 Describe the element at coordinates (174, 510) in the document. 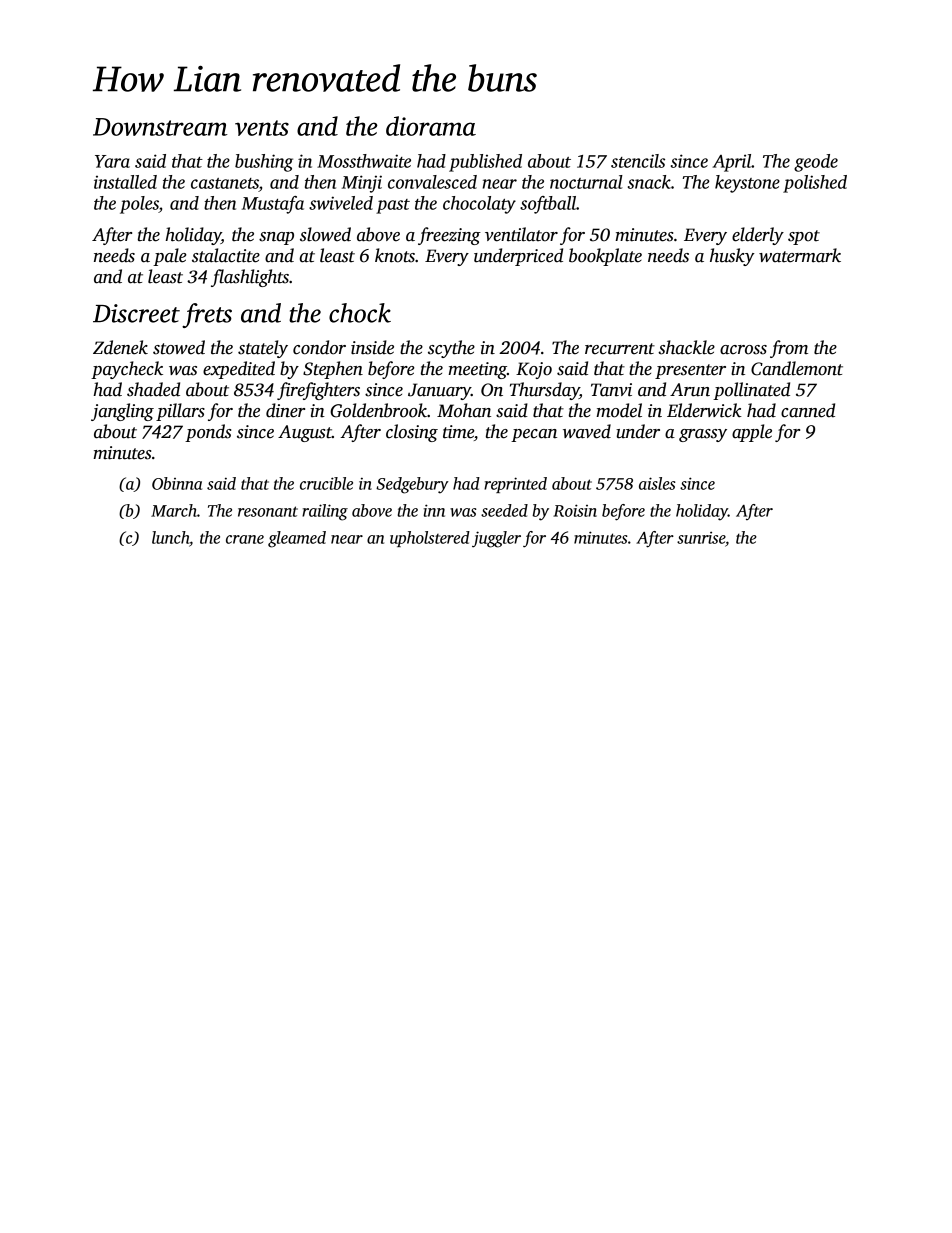

I see `March` at that location.
